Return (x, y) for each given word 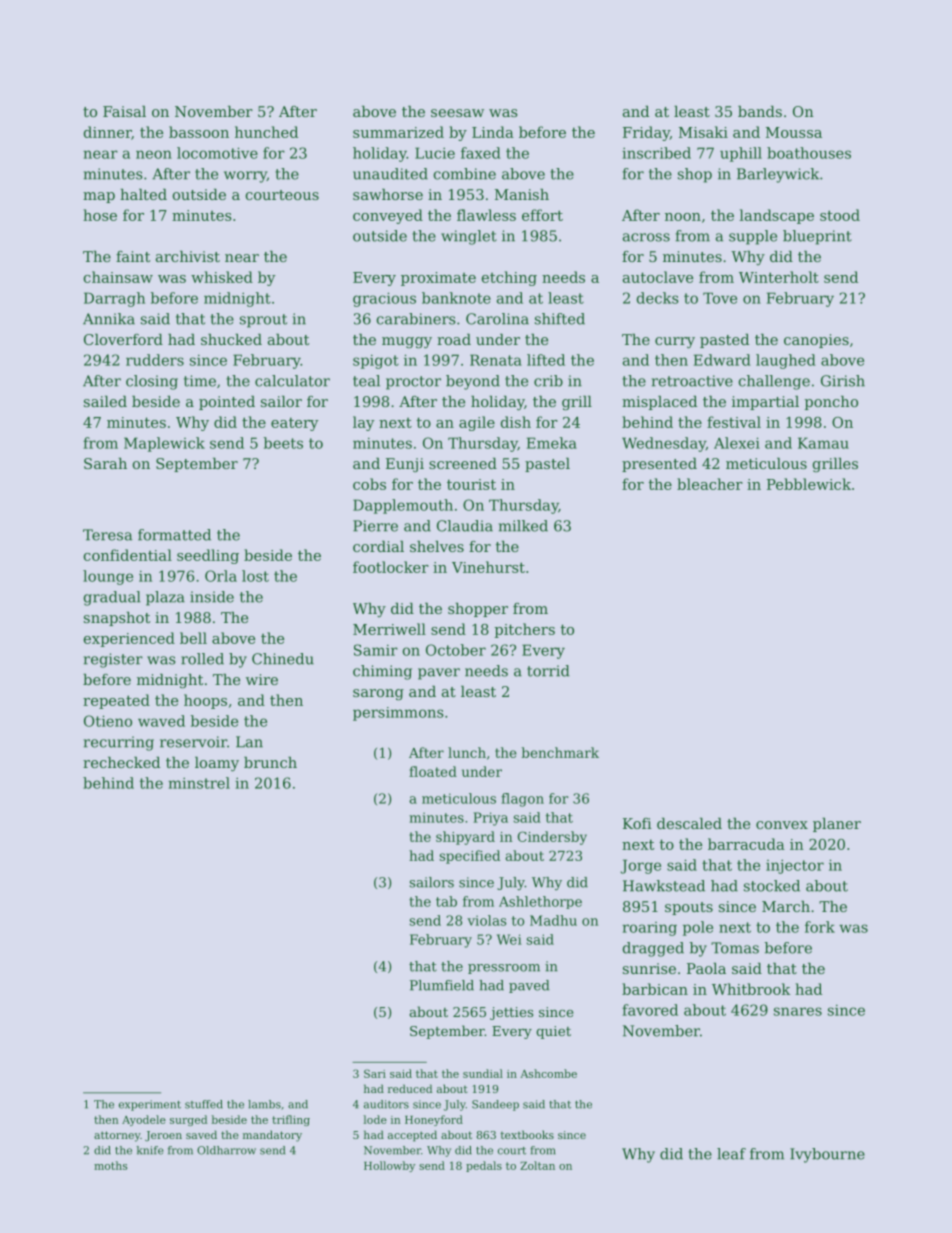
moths (110, 1165)
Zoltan (537, 1165)
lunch (467, 752)
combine (465, 174)
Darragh (114, 299)
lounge (108, 577)
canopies (816, 341)
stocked (772, 886)
